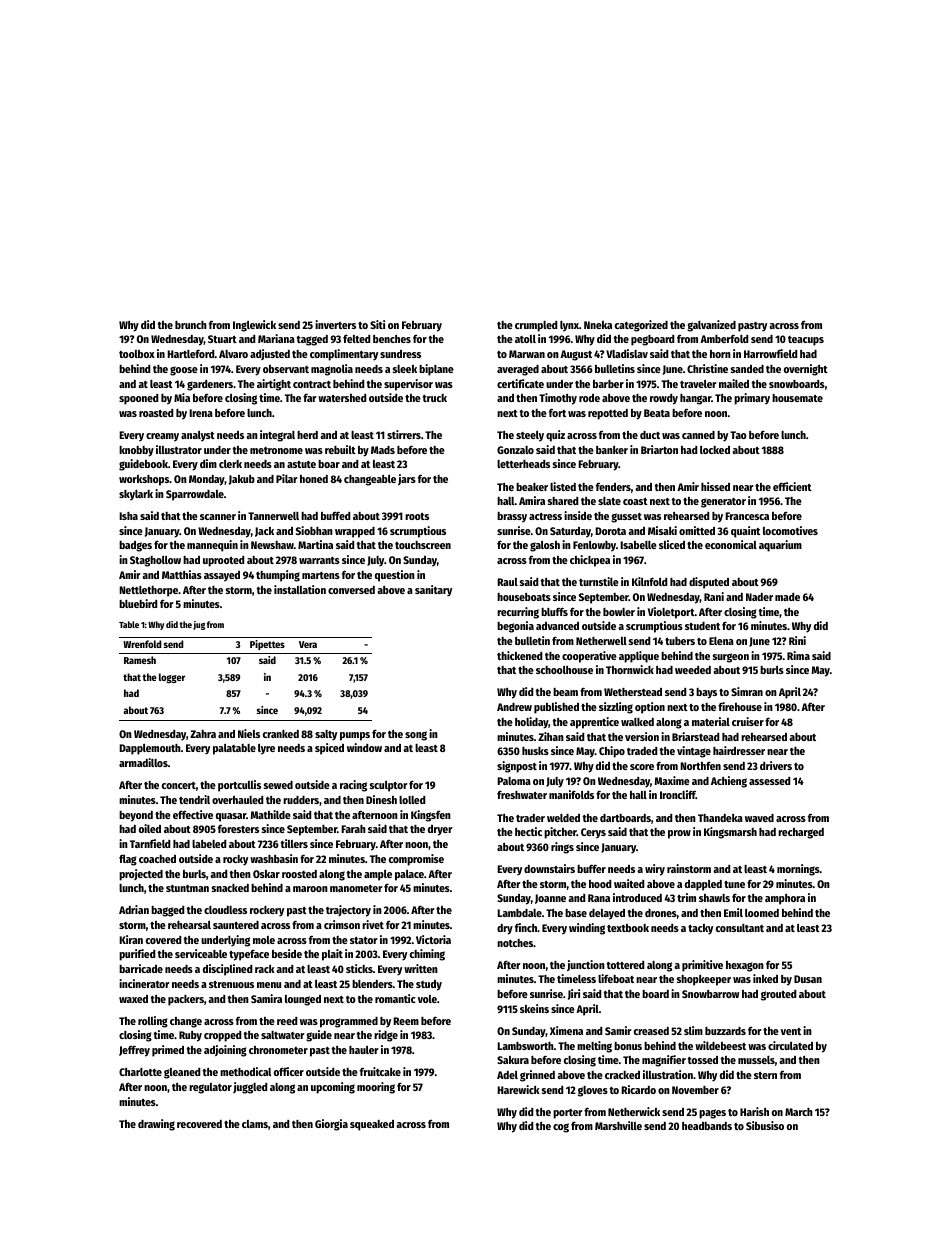  What do you see at coordinates (695, 736) in the screenshot?
I see `Briarstead` at bounding box center [695, 736].
